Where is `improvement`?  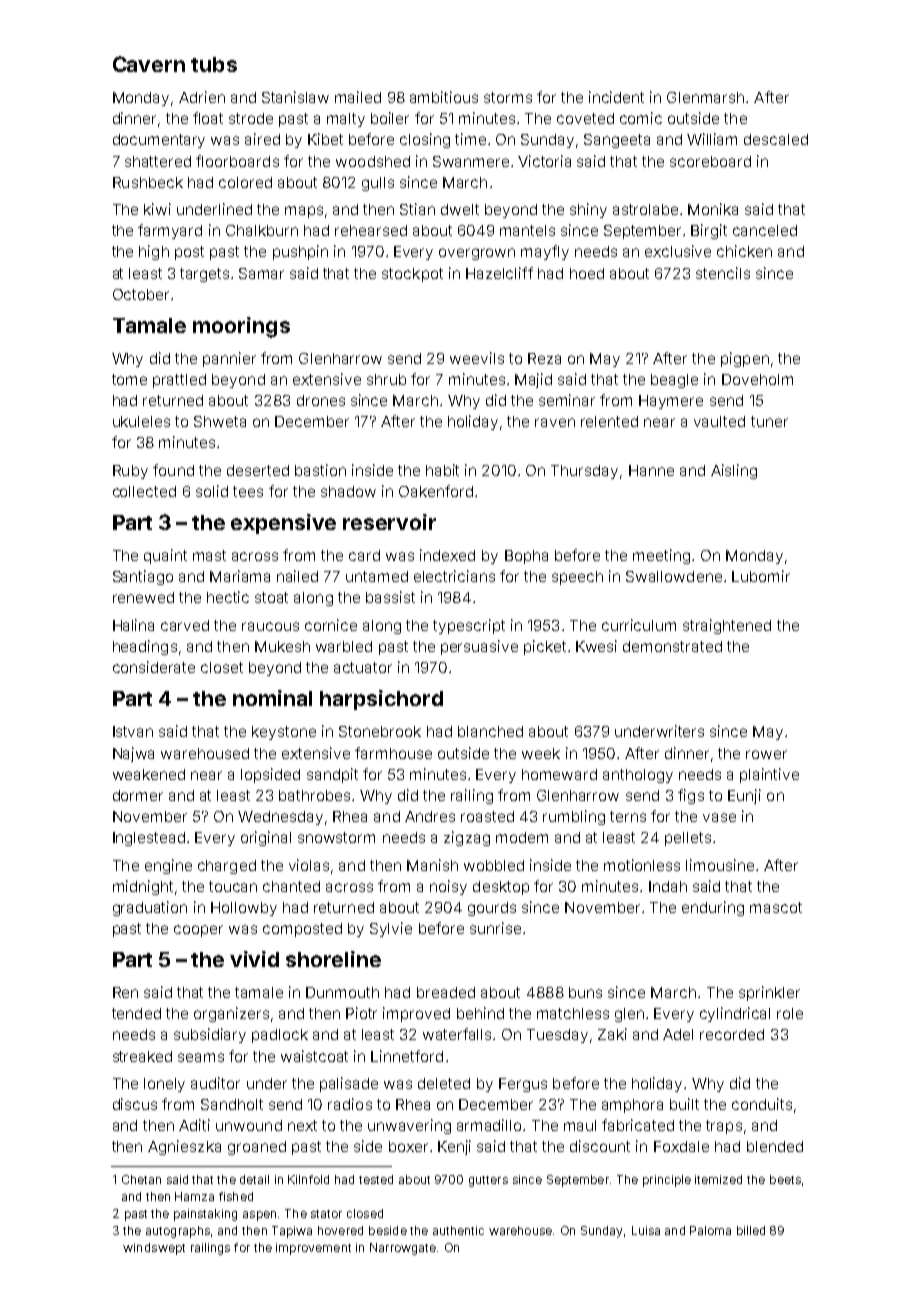
improvement is located at coordinates (313, 1249).
